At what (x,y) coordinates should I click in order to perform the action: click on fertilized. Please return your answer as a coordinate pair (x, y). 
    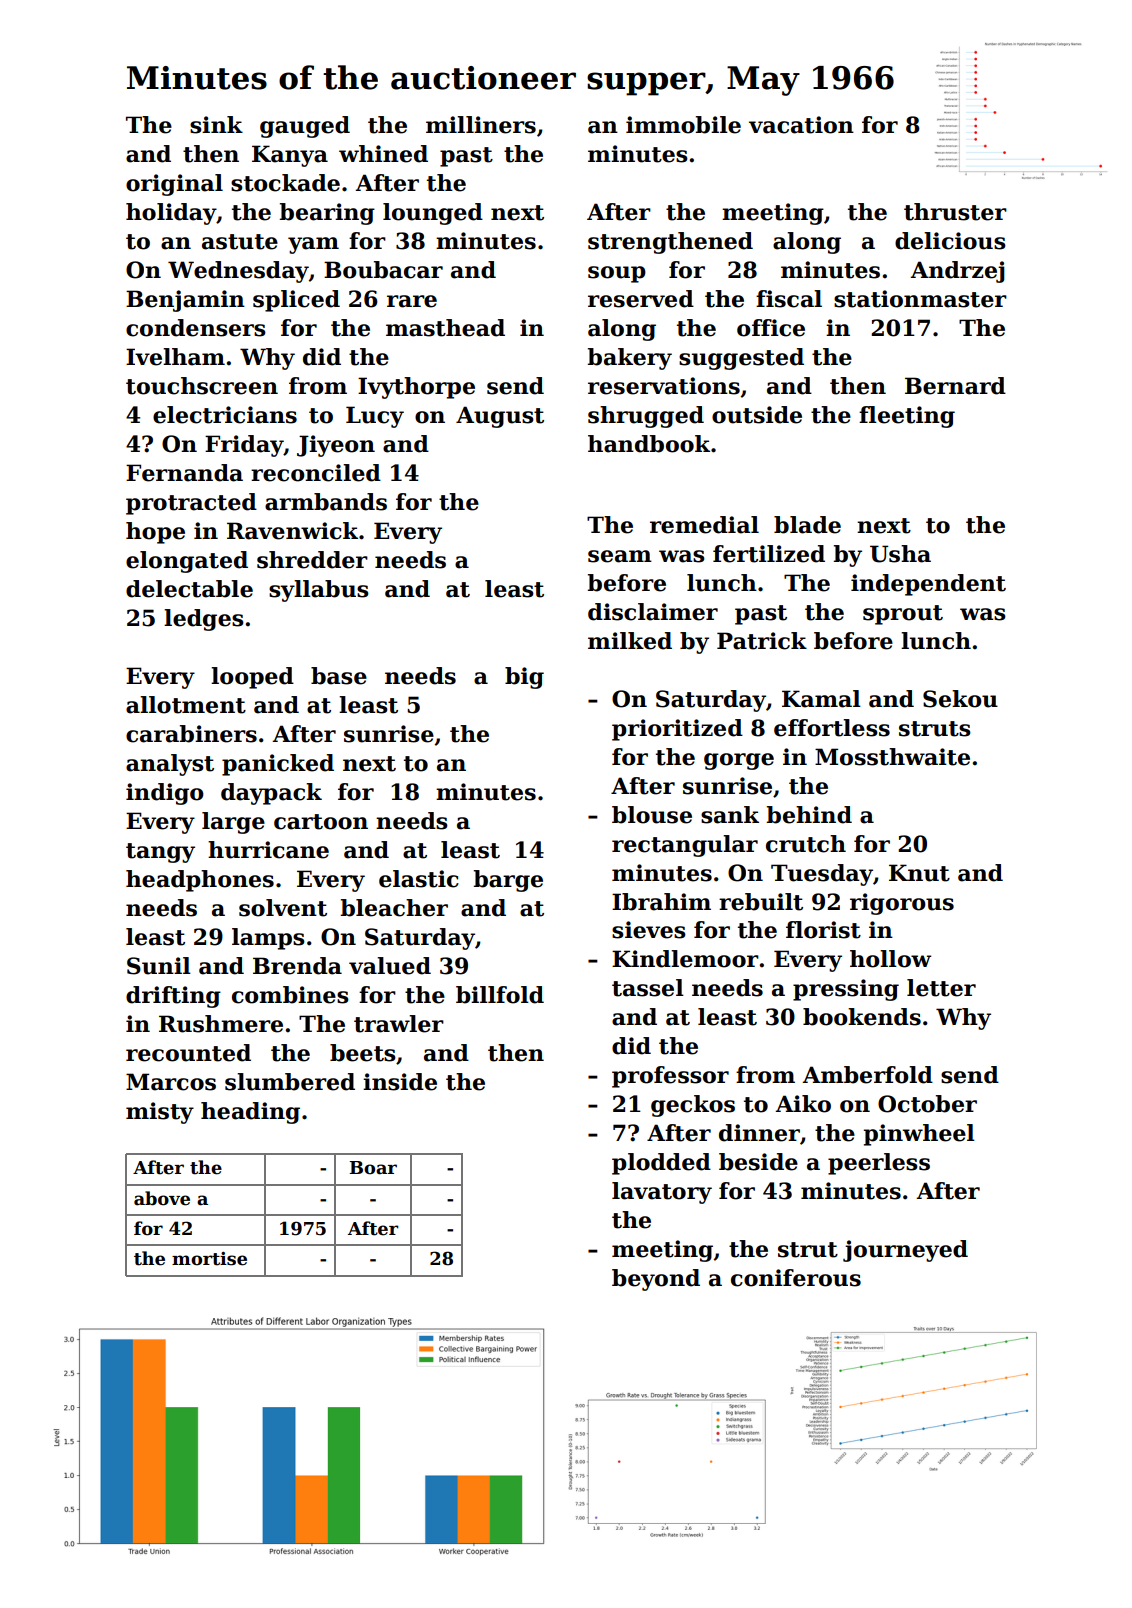
    Looking at the image, I should click on (769, 554).
